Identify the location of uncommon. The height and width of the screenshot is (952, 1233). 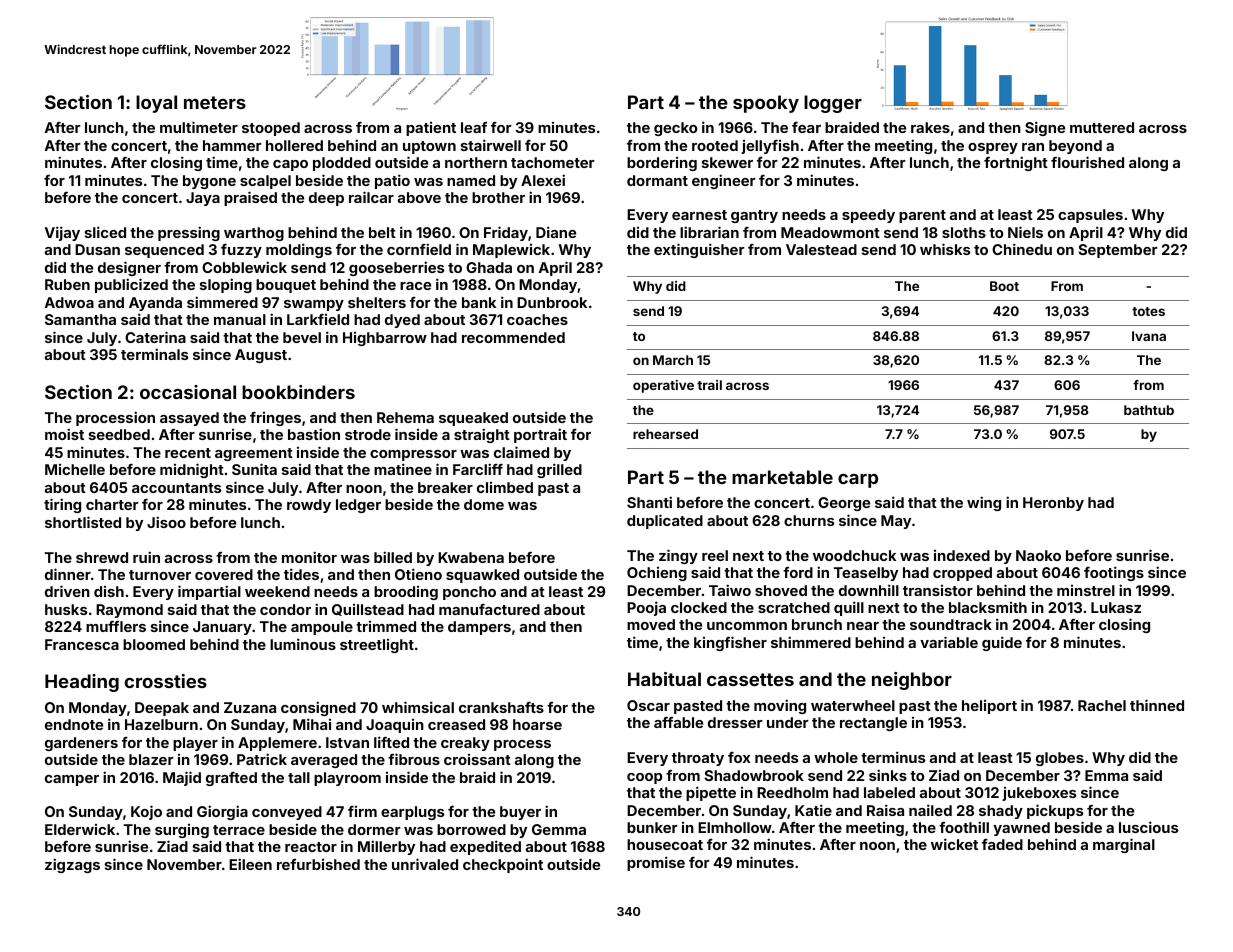
(747, 626).
